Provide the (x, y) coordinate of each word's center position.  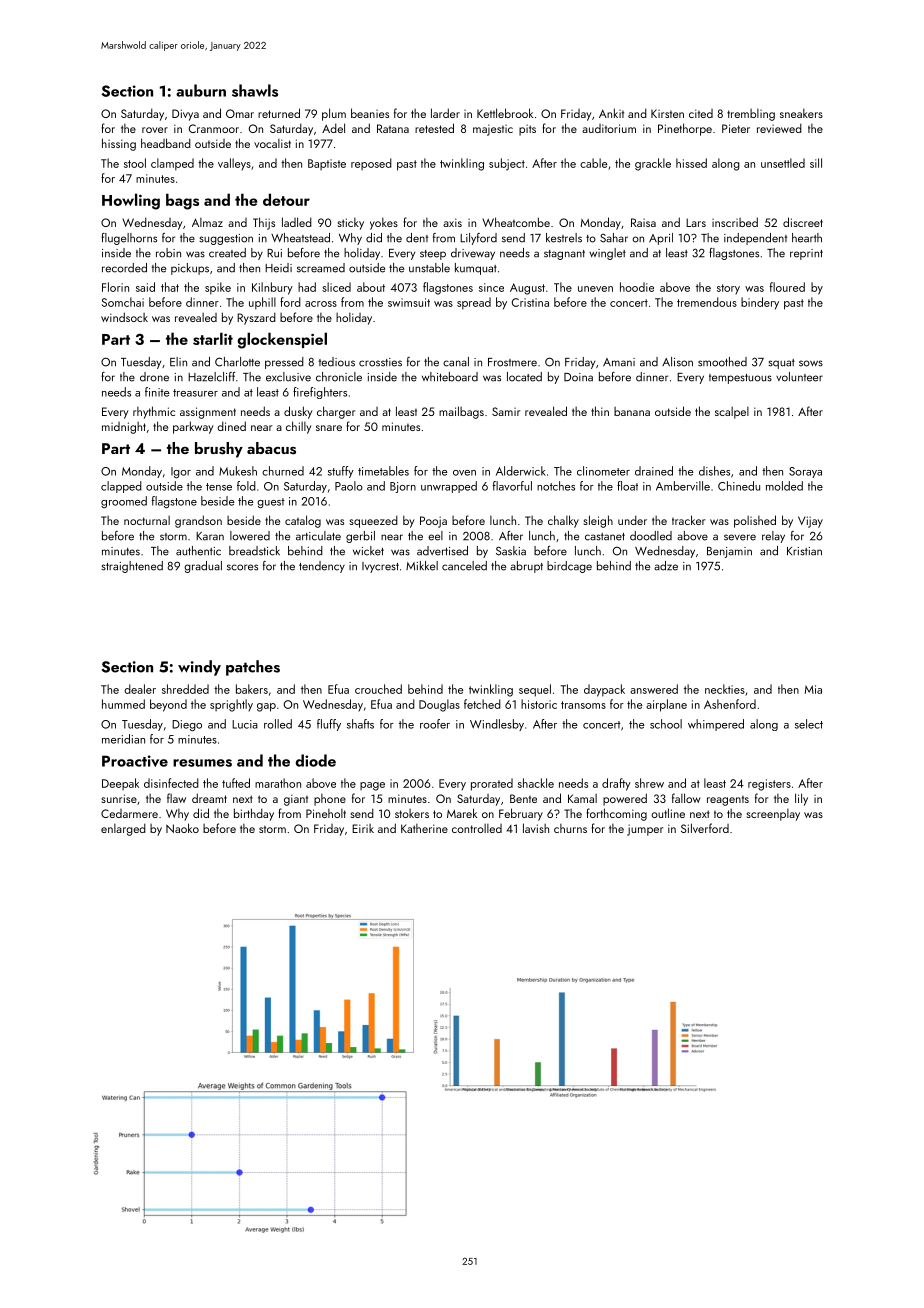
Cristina (530, 302)
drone (154, 377)
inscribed (735, 222)
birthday (254, 814)
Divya (185, 115)
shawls (255, 90)
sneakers (801, 113)
